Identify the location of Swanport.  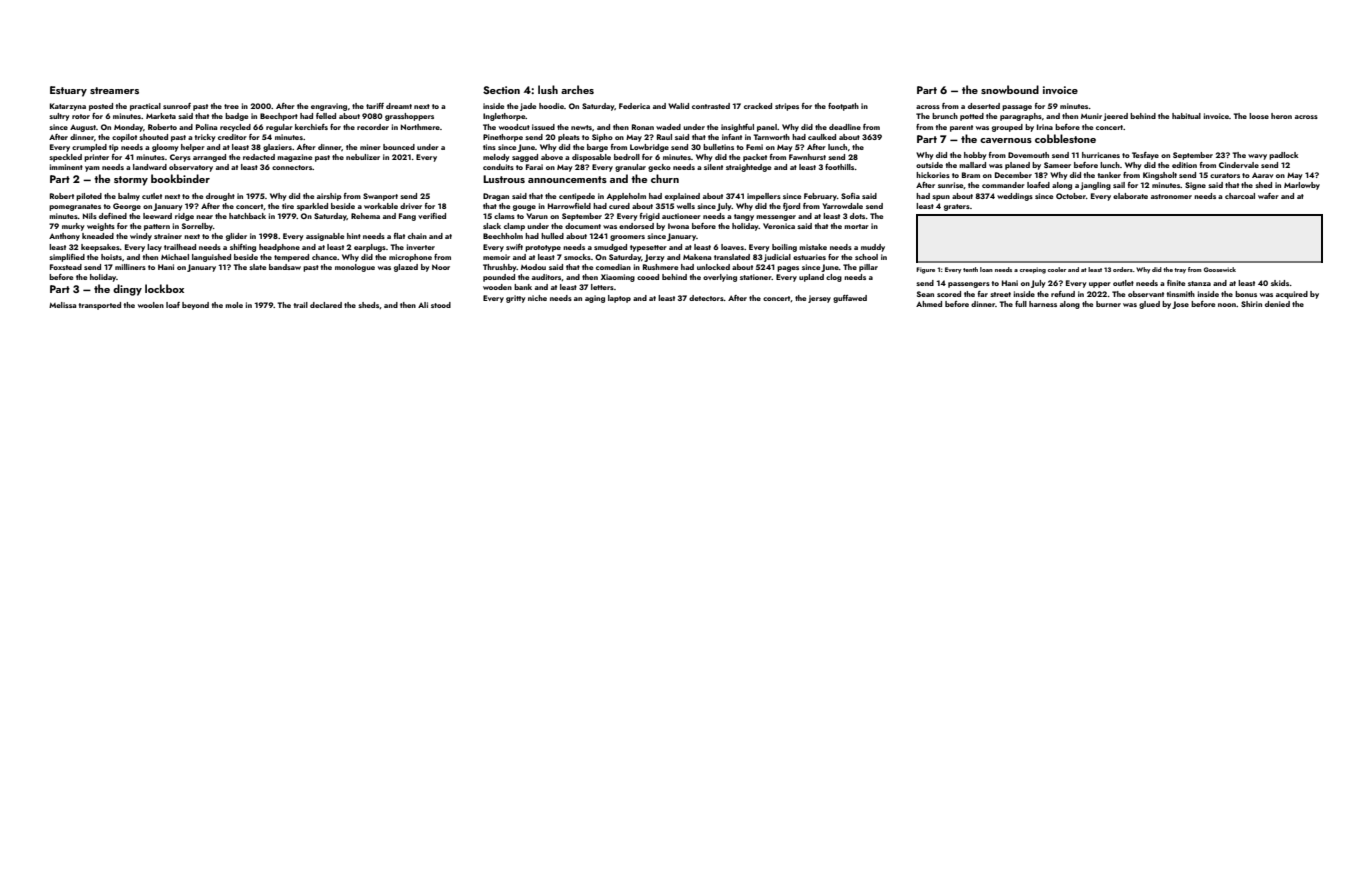
(380, 197).
